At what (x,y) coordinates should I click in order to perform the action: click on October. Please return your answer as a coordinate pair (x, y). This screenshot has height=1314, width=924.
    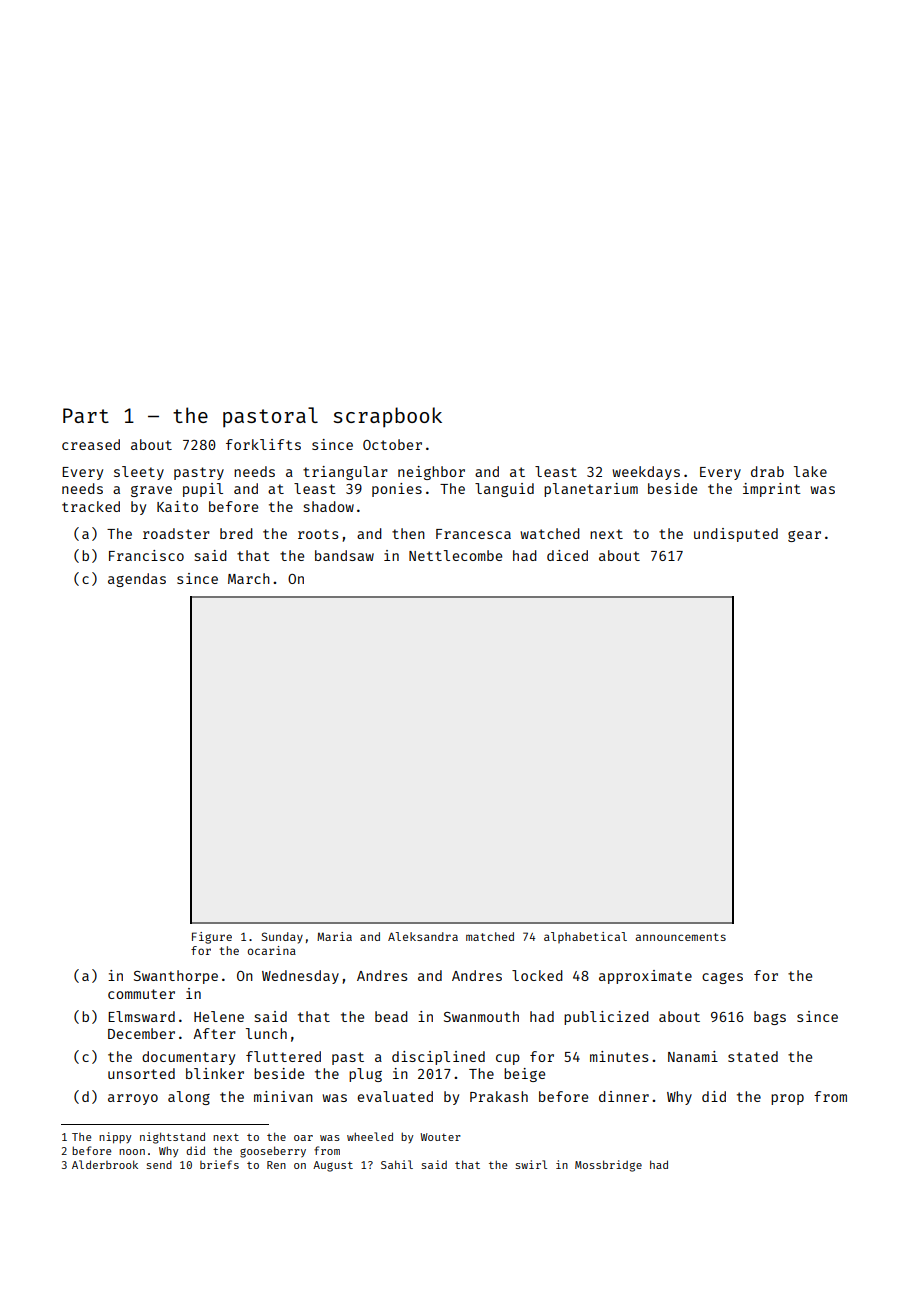
    Looking at the image, I should click on (392, 444).
